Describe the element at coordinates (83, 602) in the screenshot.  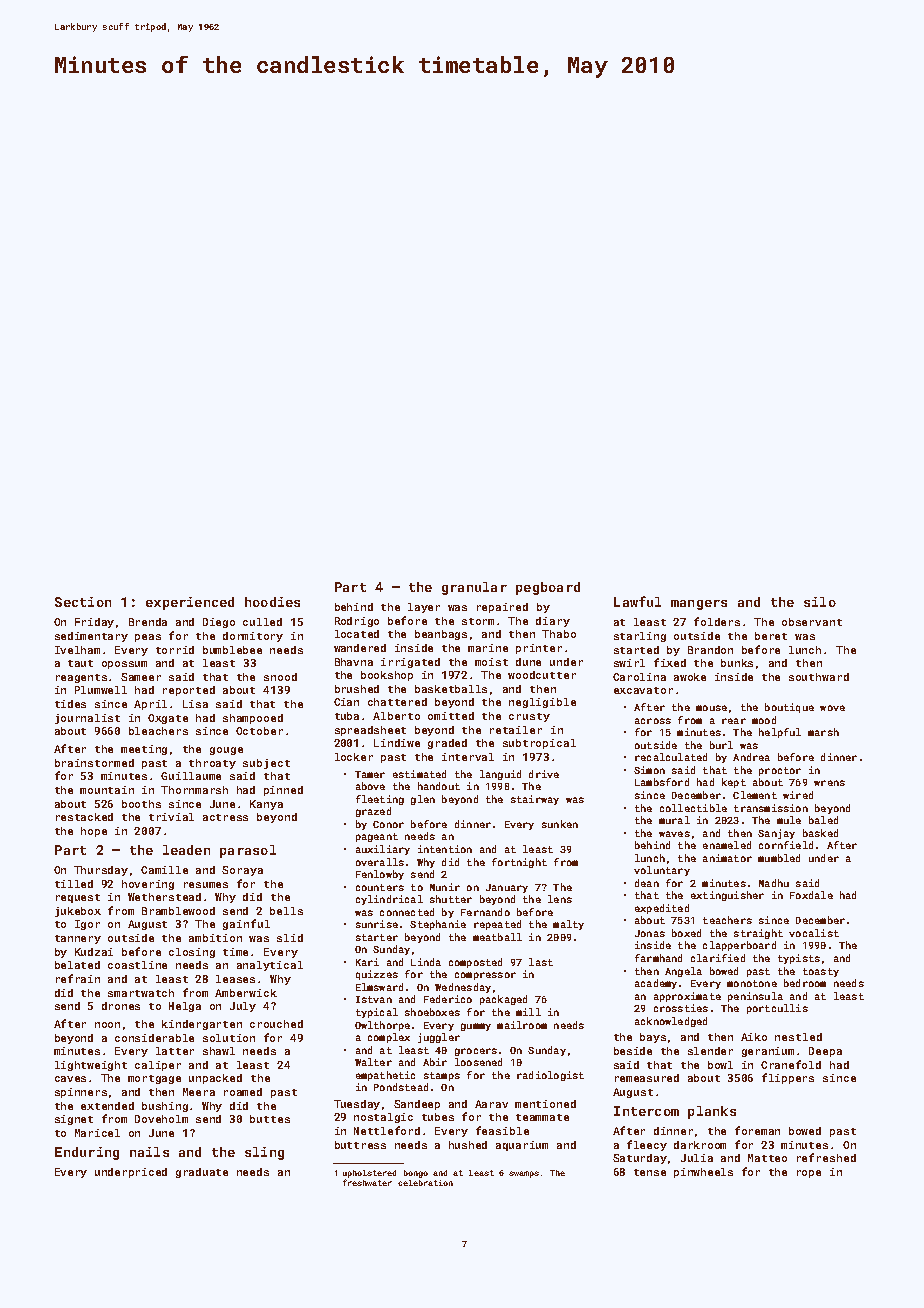
I see `Section` at that location.
